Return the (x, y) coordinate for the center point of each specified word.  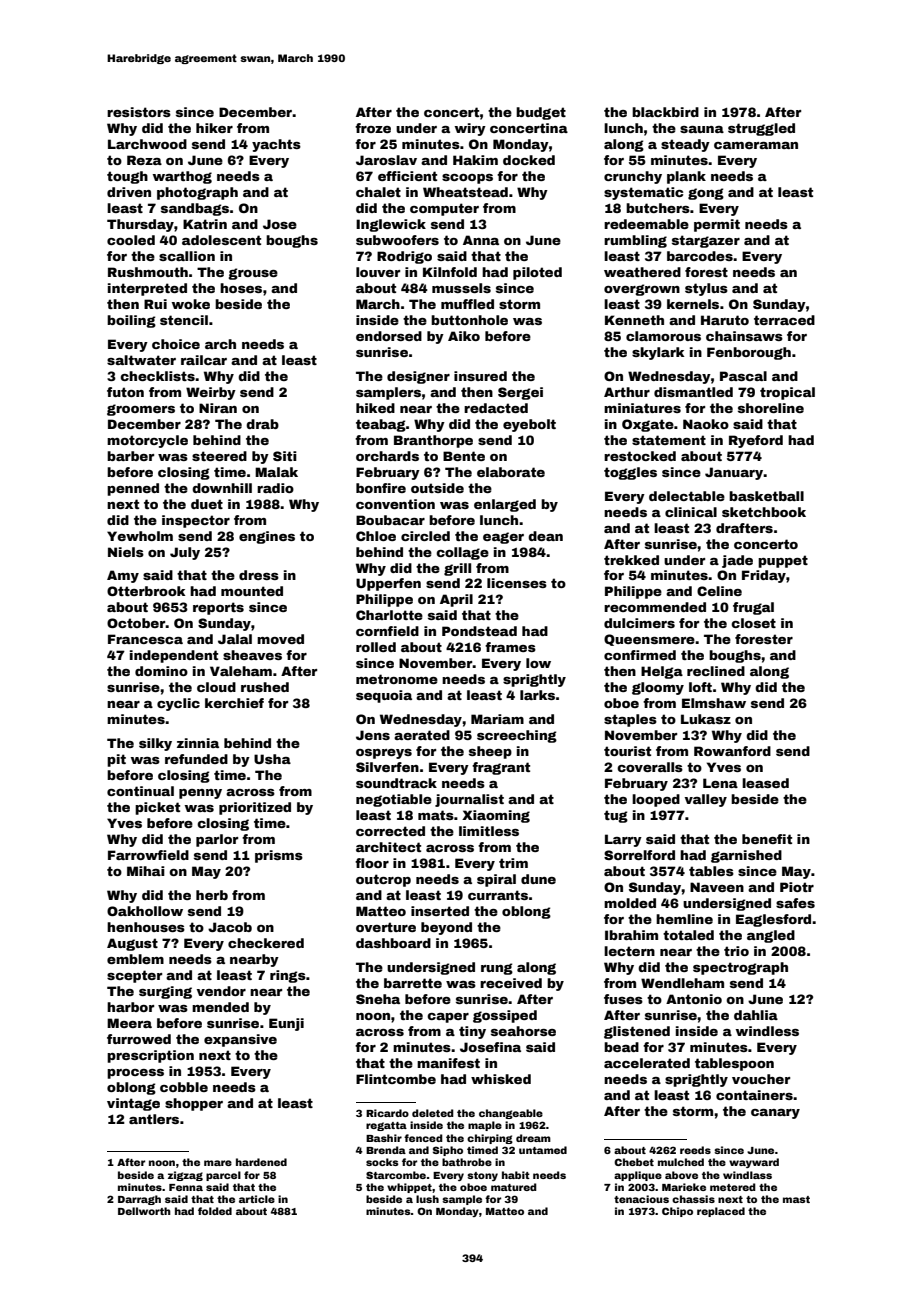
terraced (784, 320)
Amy (123, 576)
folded (215, 1211)
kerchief (234, 703)
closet (753, 623)
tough (127, 177)
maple (485, 1126)
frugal (753, 608)
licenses (517, 583)
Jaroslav (386, 160)
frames (510, 647)
